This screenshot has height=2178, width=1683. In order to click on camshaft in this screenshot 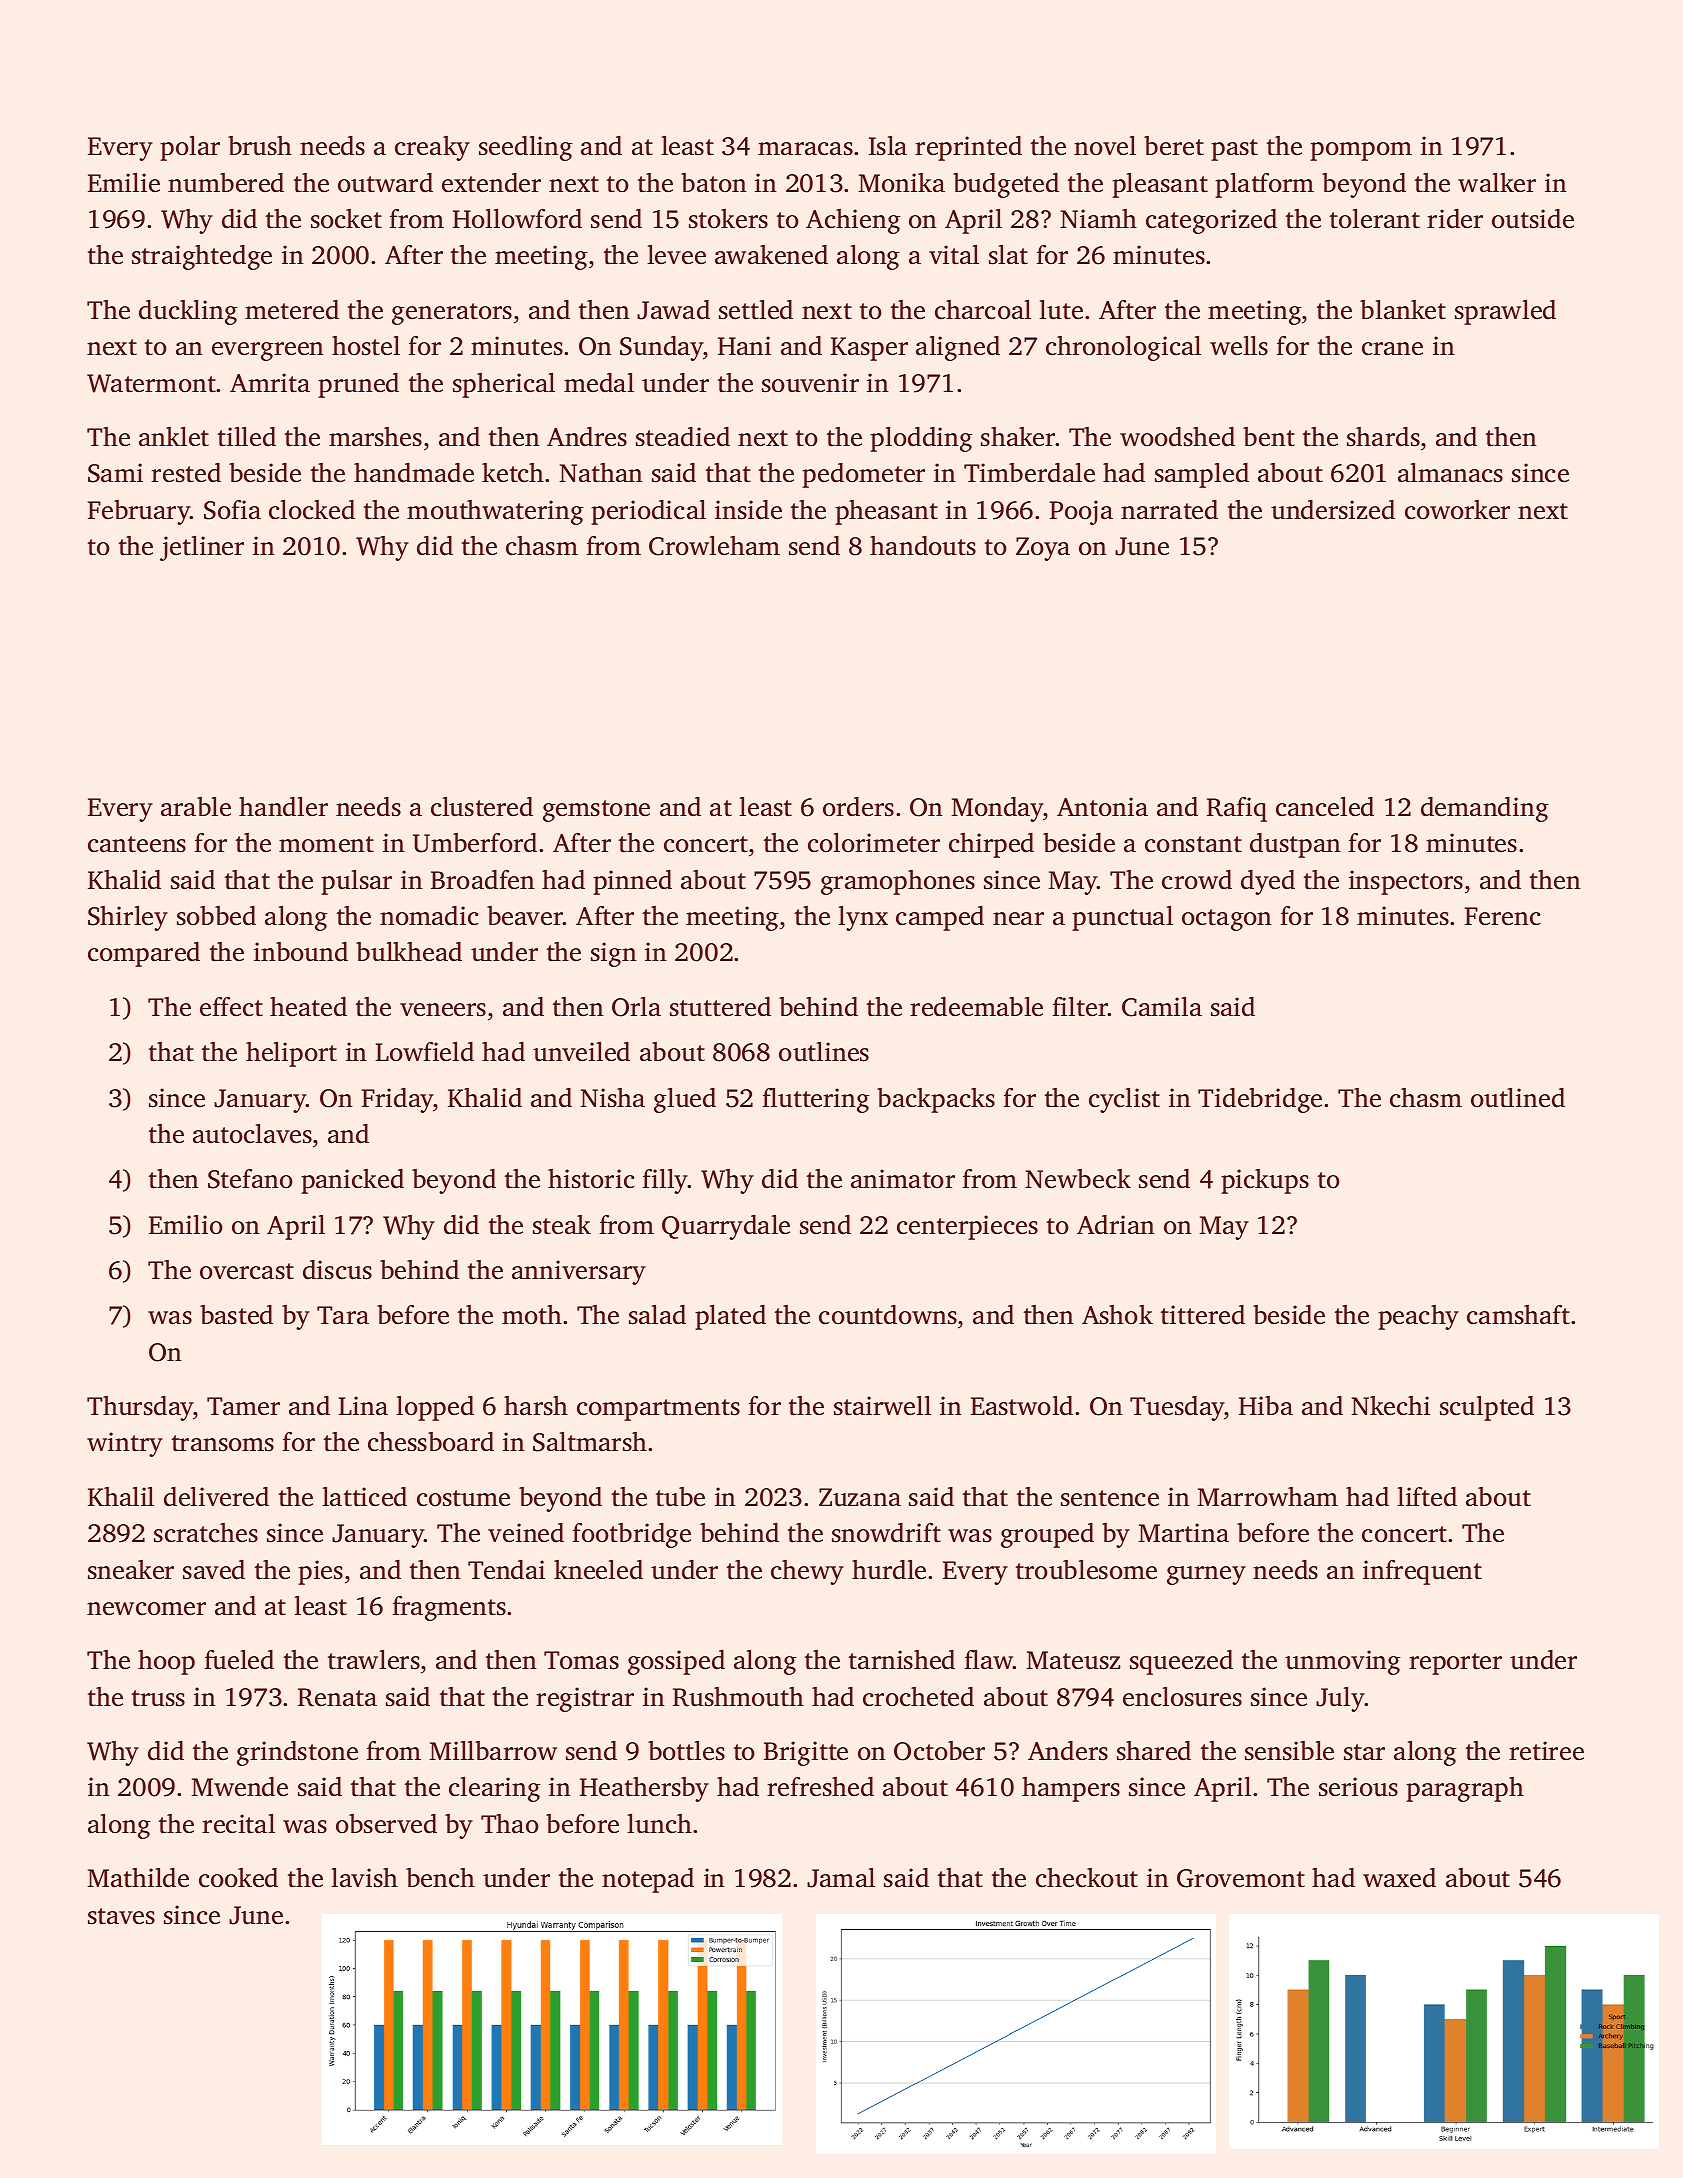, I will do `click(1518, 1315)`.
